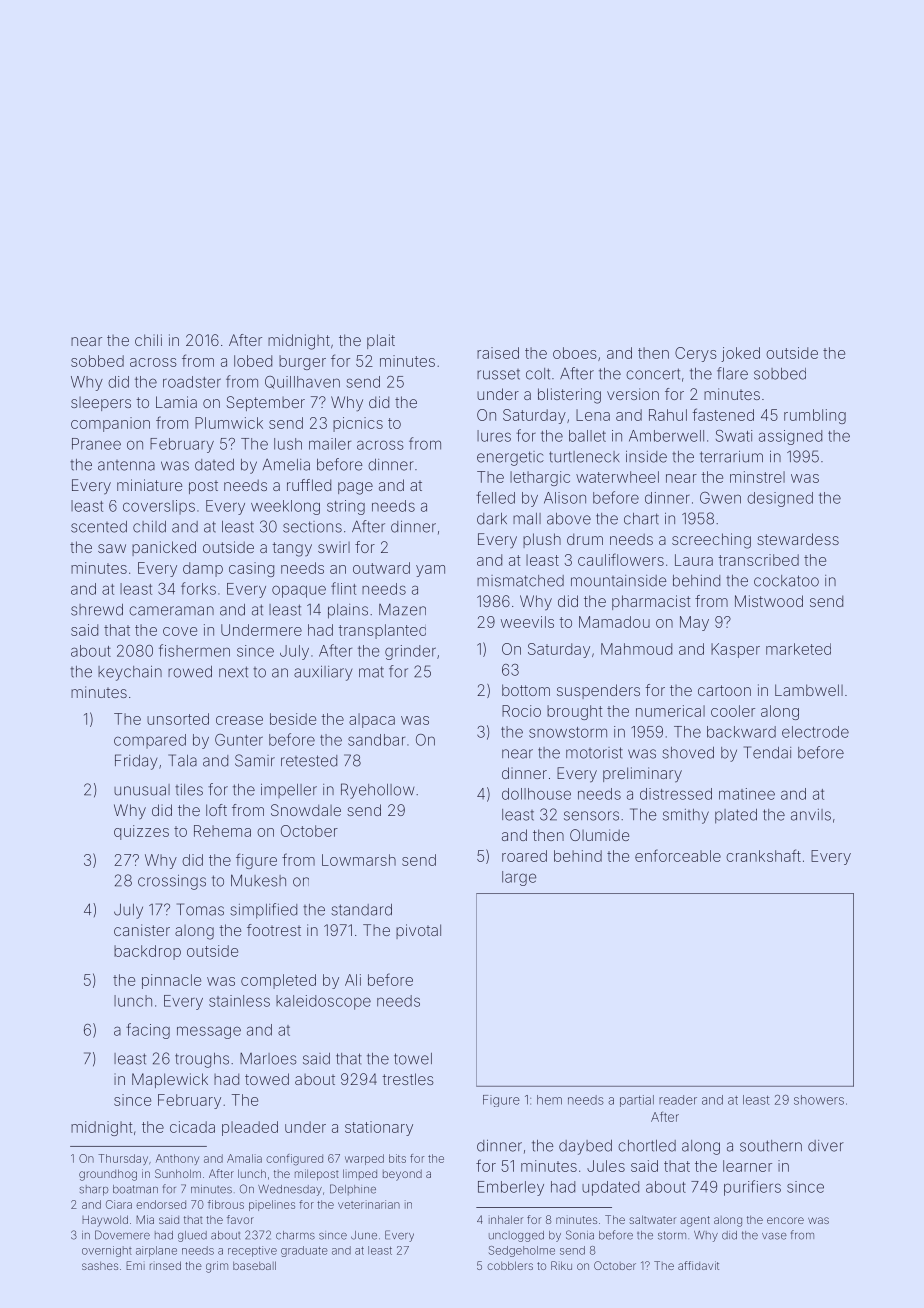  Describe the element at coordinates (798, 649) in the document. I see `marketed` at that location.
